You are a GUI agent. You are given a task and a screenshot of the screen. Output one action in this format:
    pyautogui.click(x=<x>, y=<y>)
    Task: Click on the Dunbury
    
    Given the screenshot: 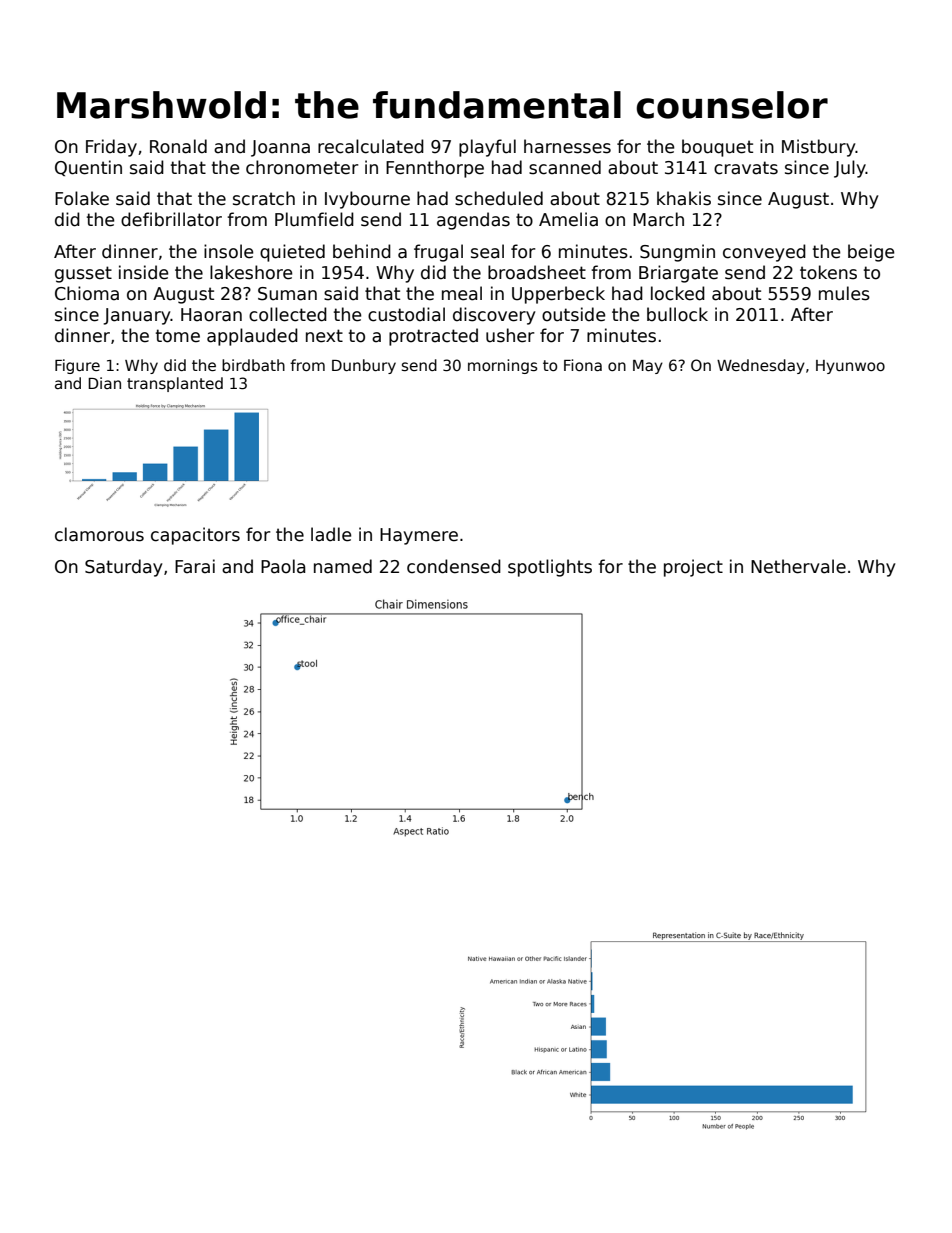 What is the action you would take?
    pyautogui.click(x=364, y=366)
